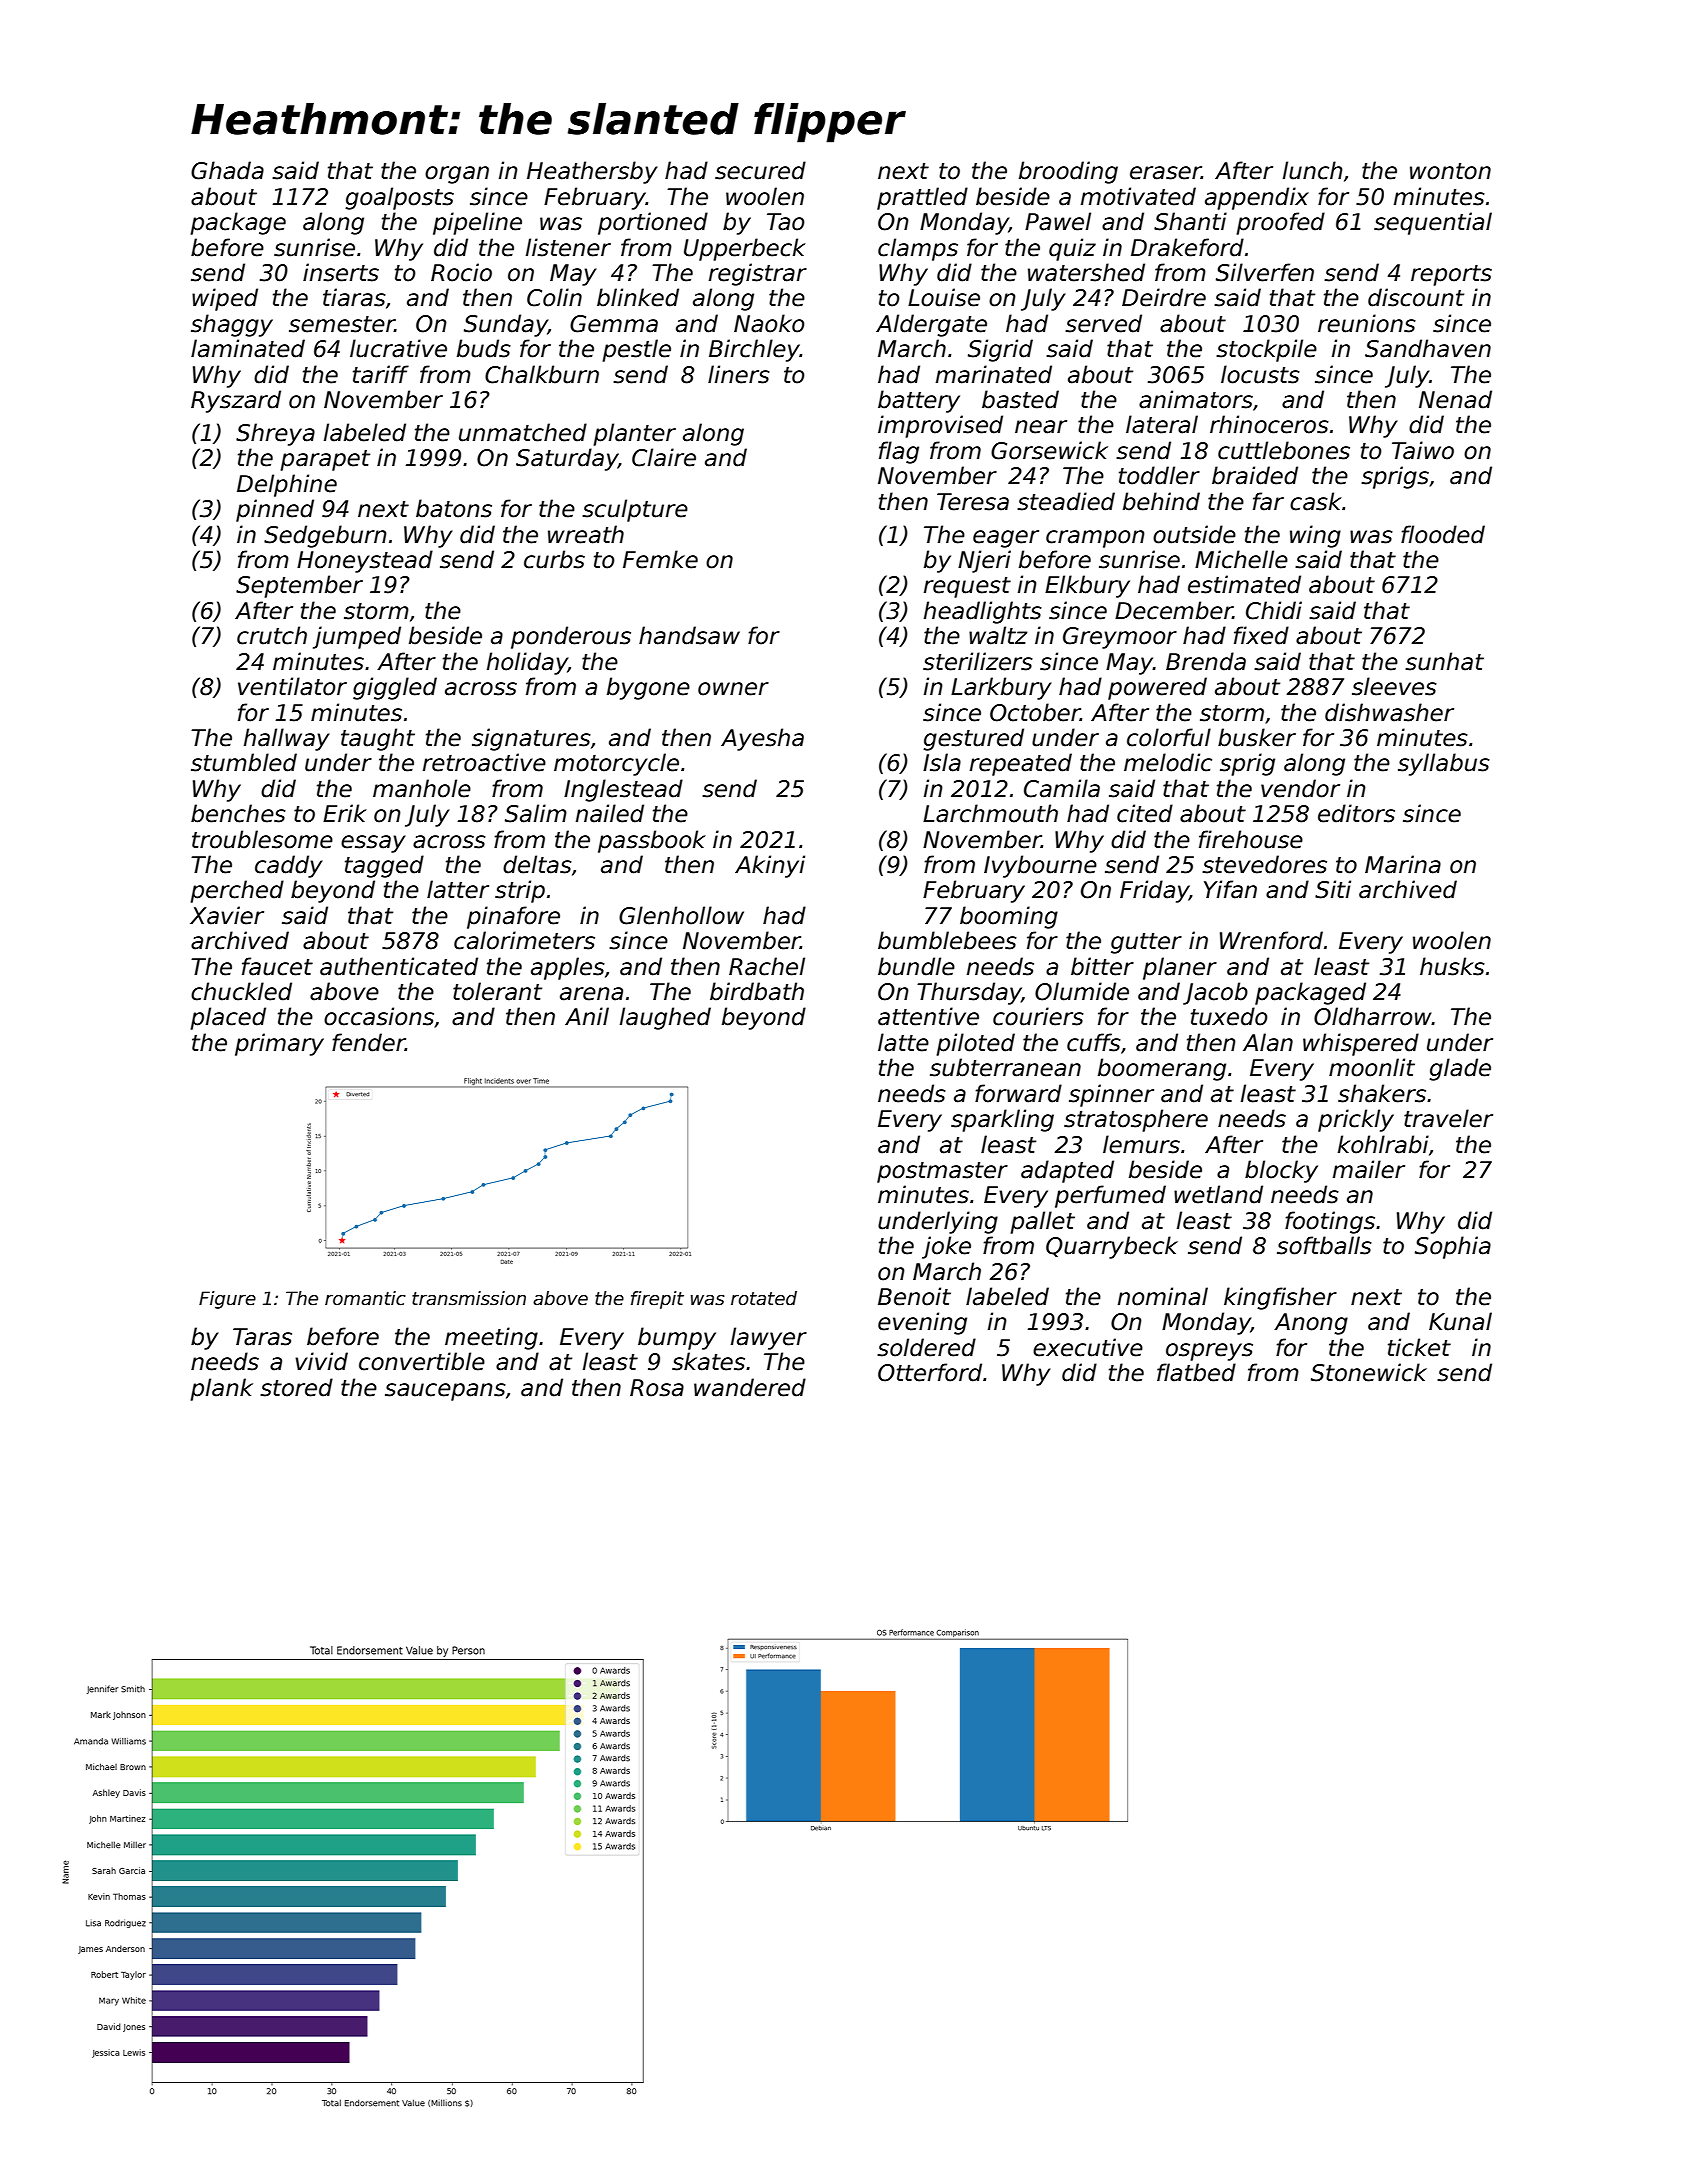 Image resolution: width=1683 pixels, height=2178 pixels. What do you see at coordinates (232, 325) in the screenshot?
I see `shaggy` at bounding box center [232, 325].
